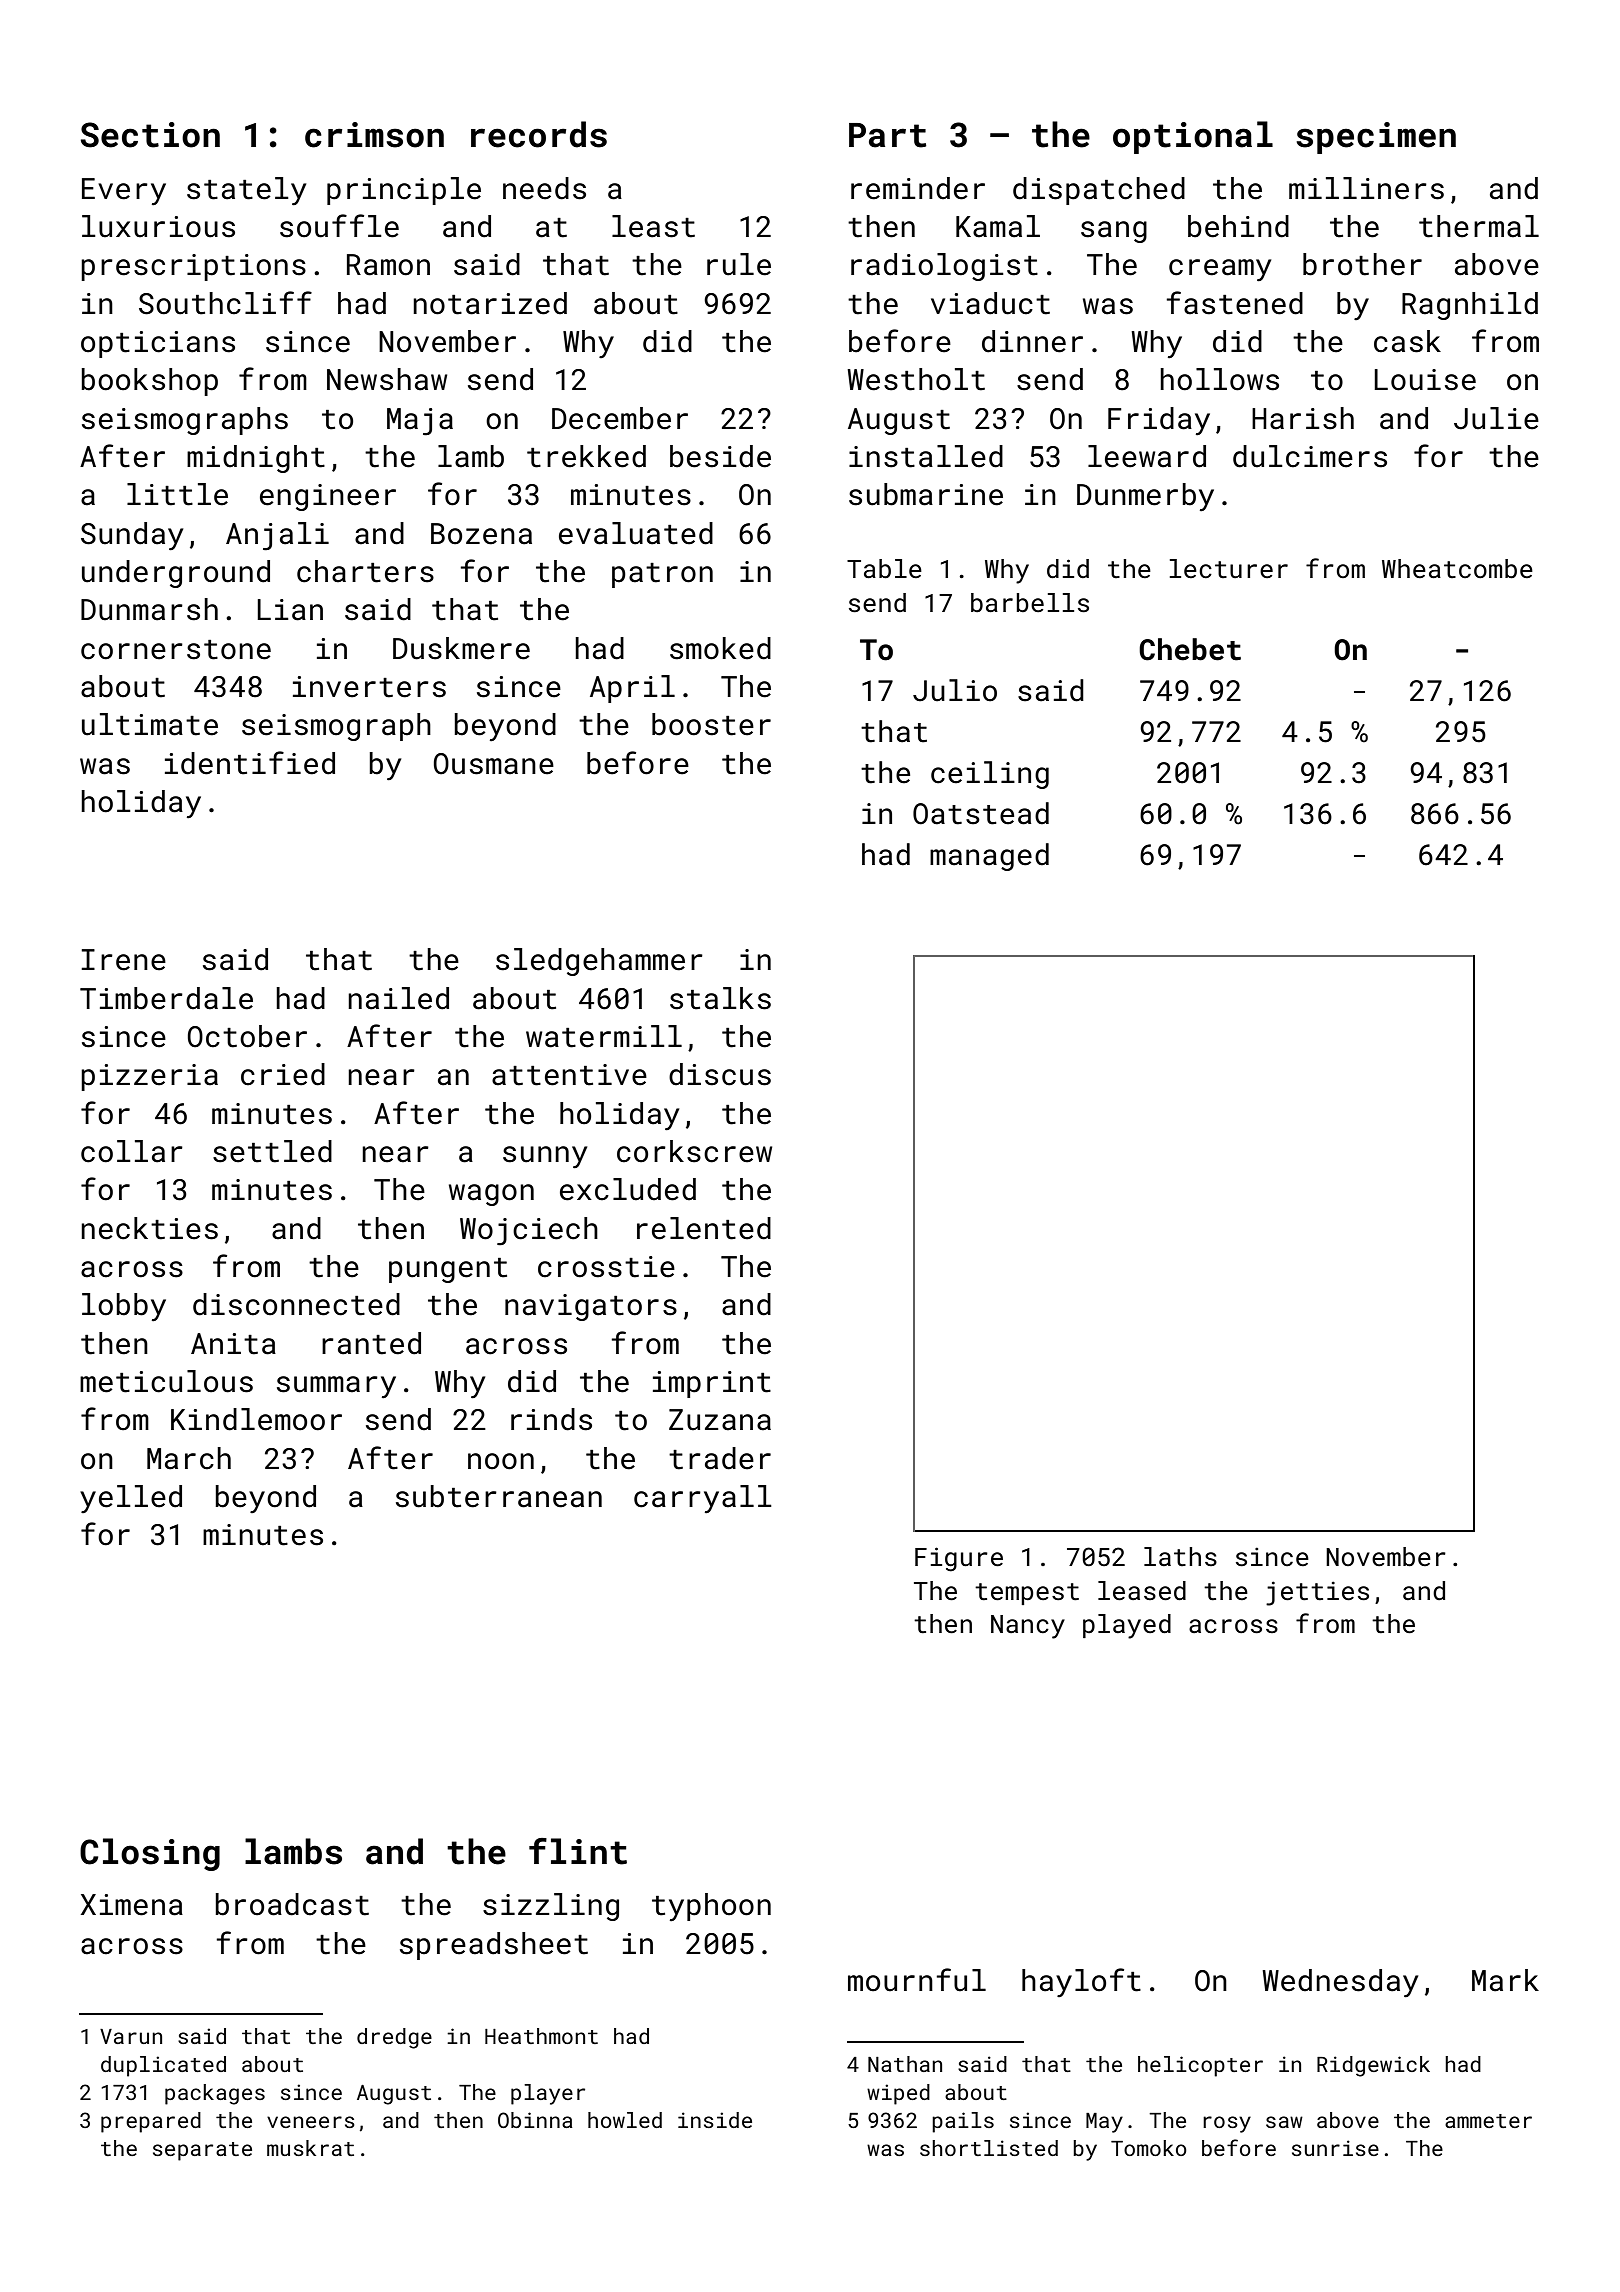 The width and height of the screenshot is (1620, 2292). Describe the element at coordinates (1180, 1556) in the screenshot. I see `laths` at that location.
